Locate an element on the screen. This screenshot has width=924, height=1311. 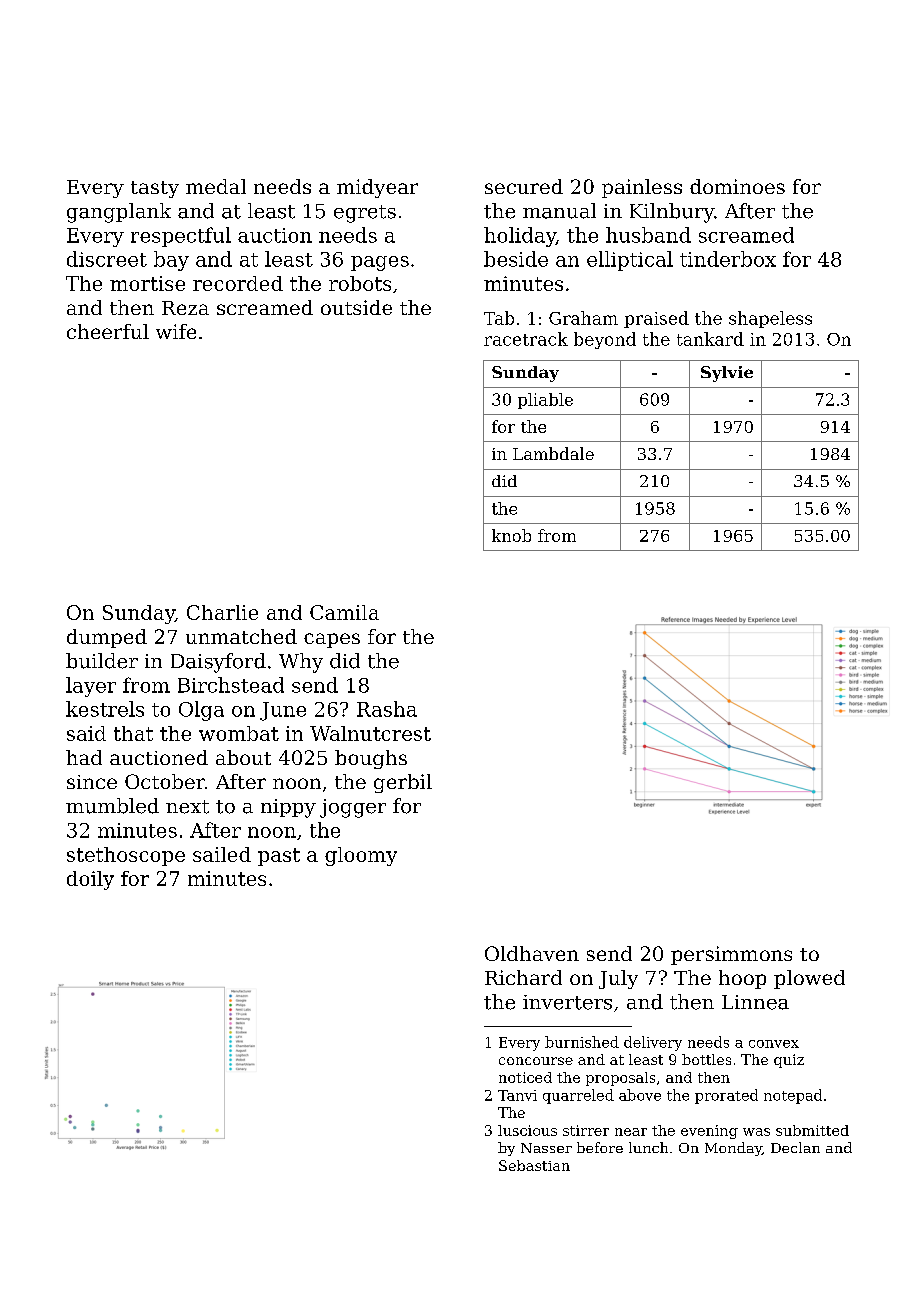
dumped is located at coordinates (107, 638).
